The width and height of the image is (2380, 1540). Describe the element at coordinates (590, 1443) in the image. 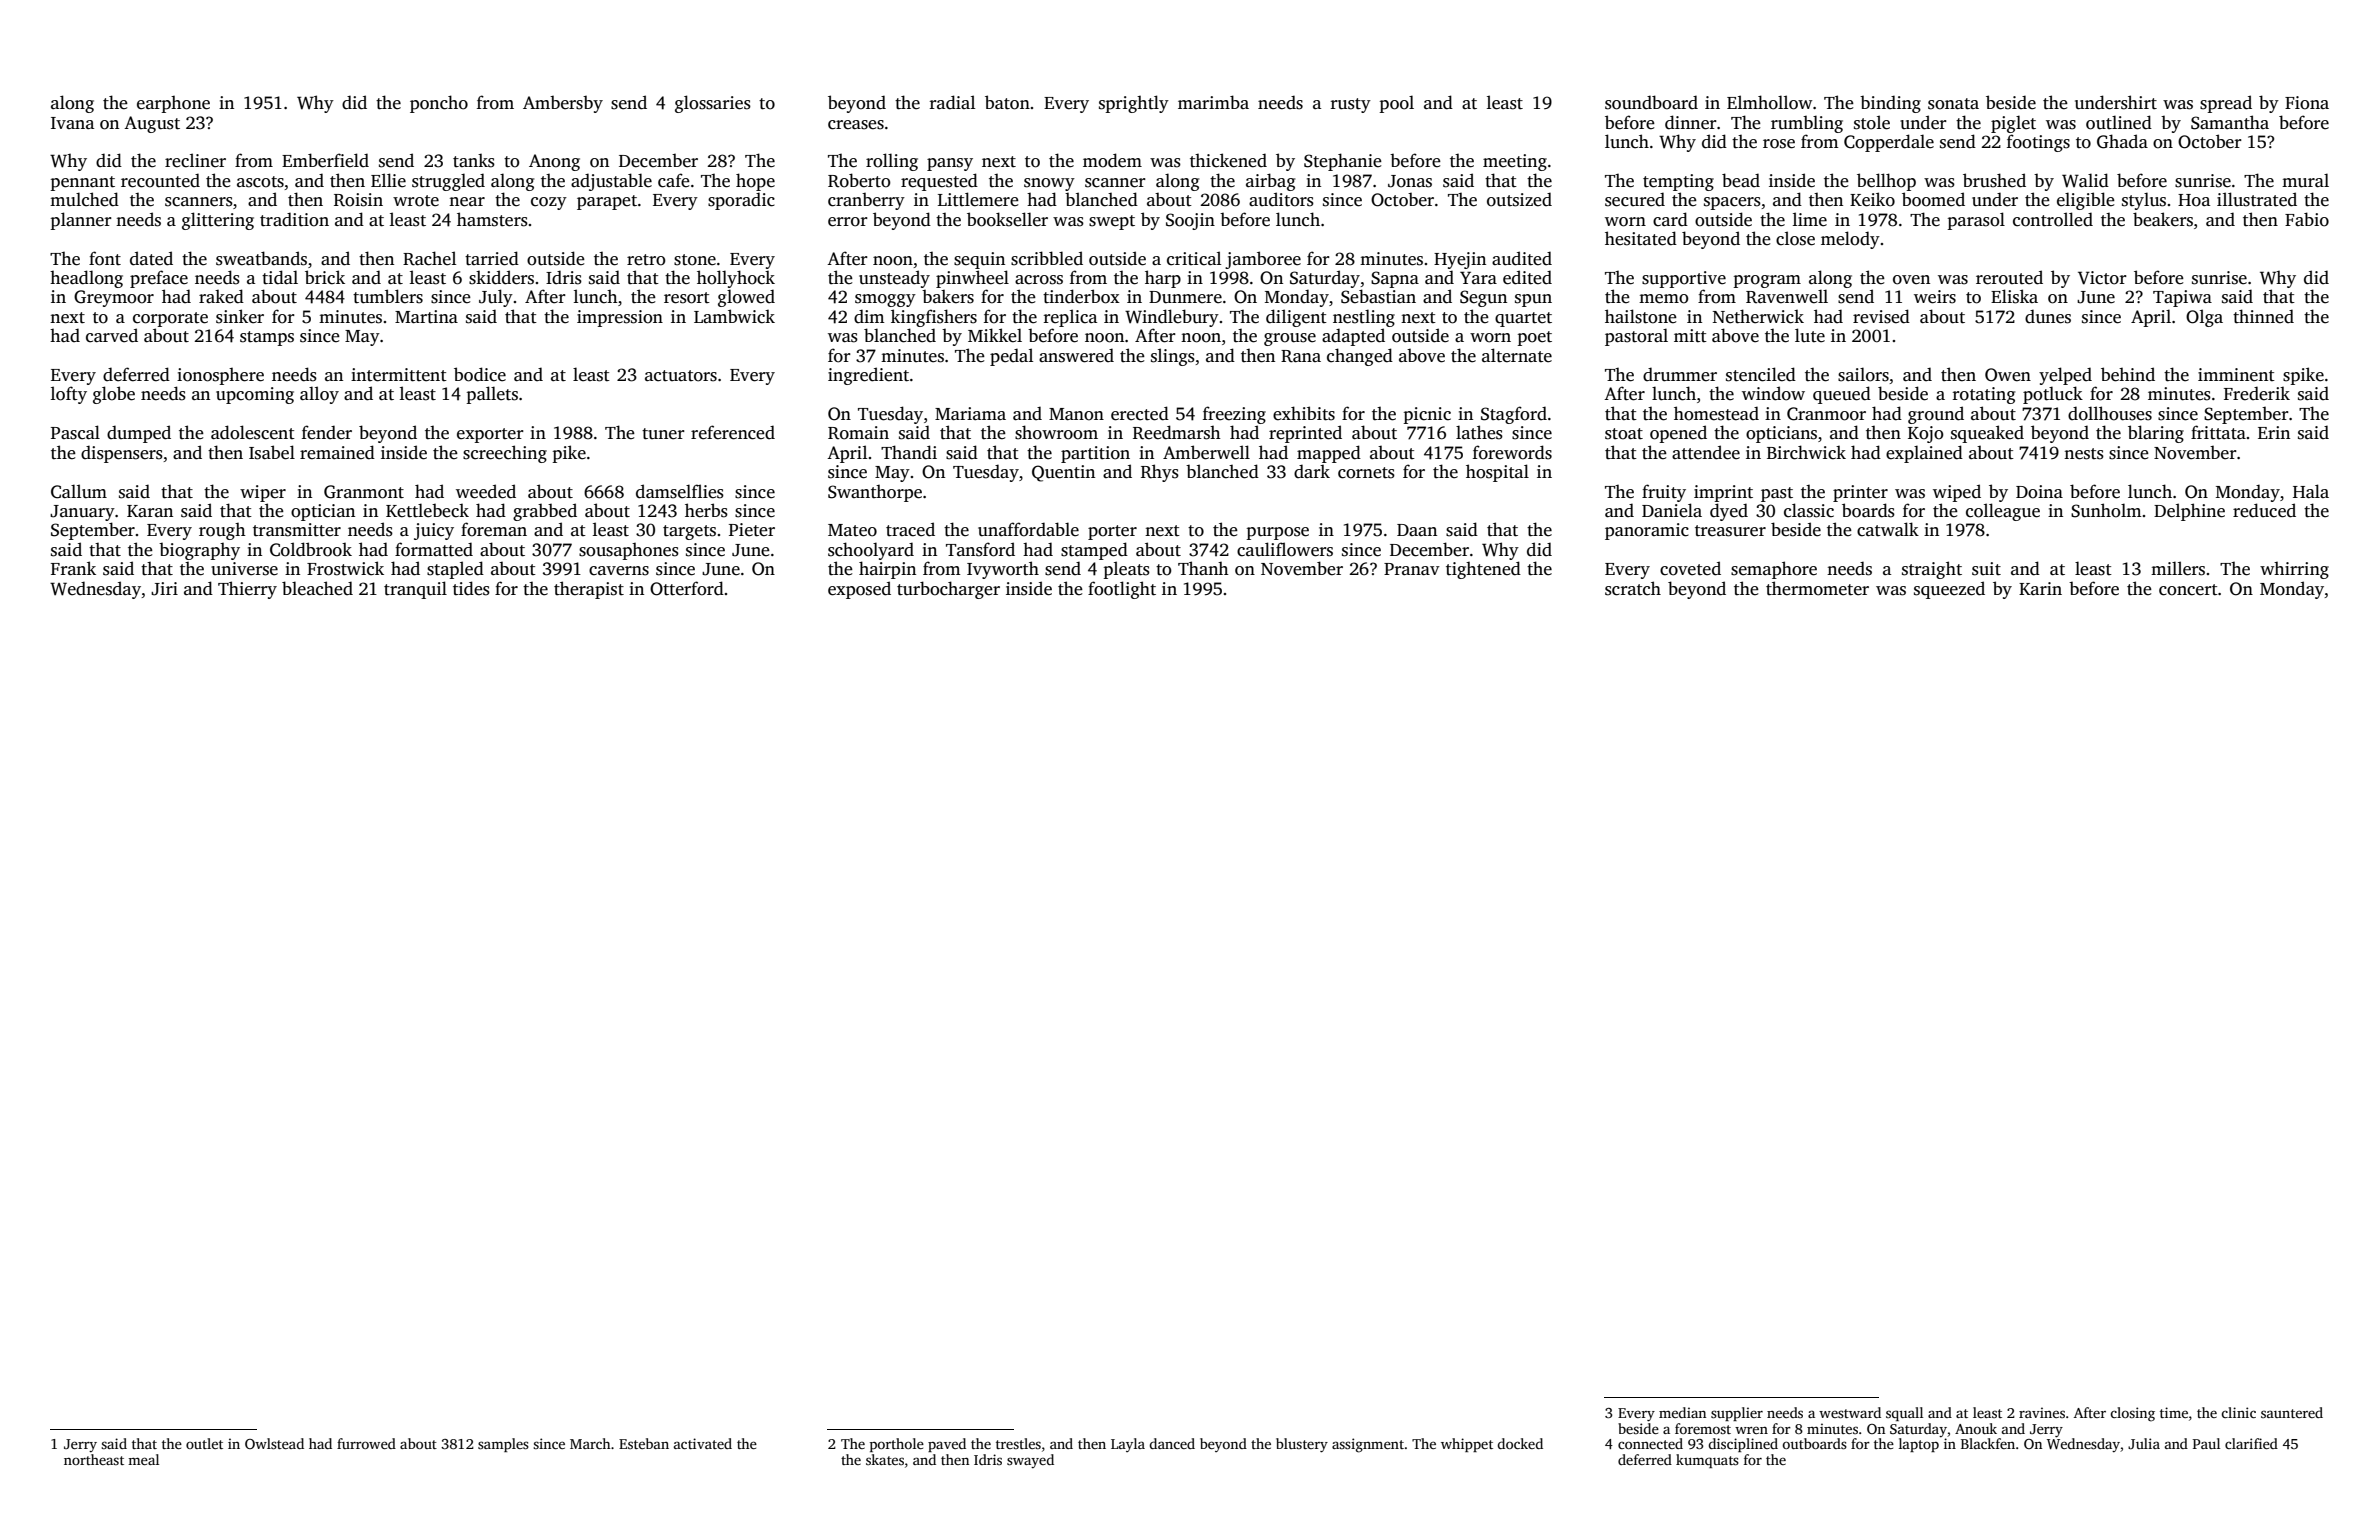

I see `March` at that location.
